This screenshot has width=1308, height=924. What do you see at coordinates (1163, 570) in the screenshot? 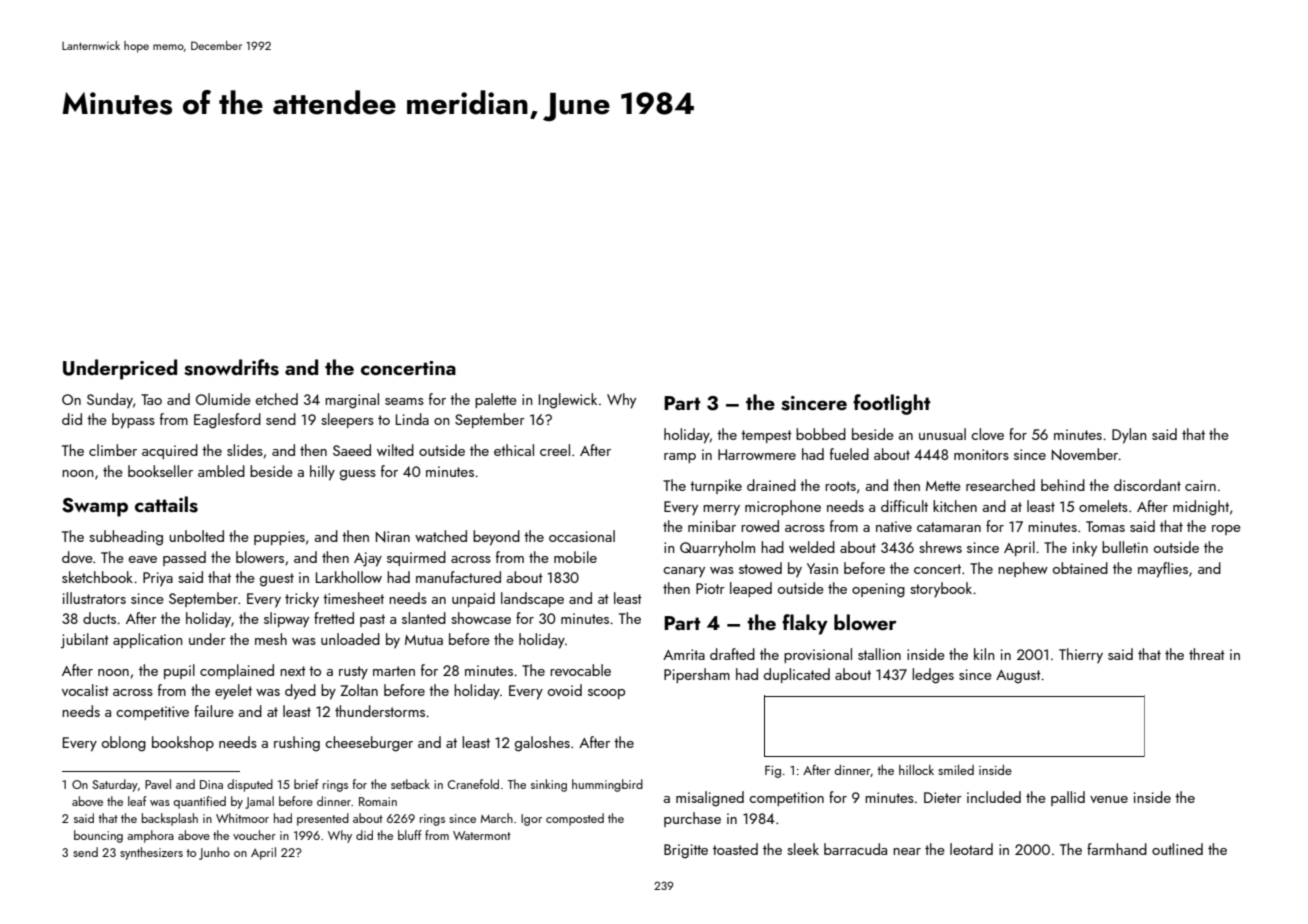
I see `mayflies` at bounding box center [1163, 570].
